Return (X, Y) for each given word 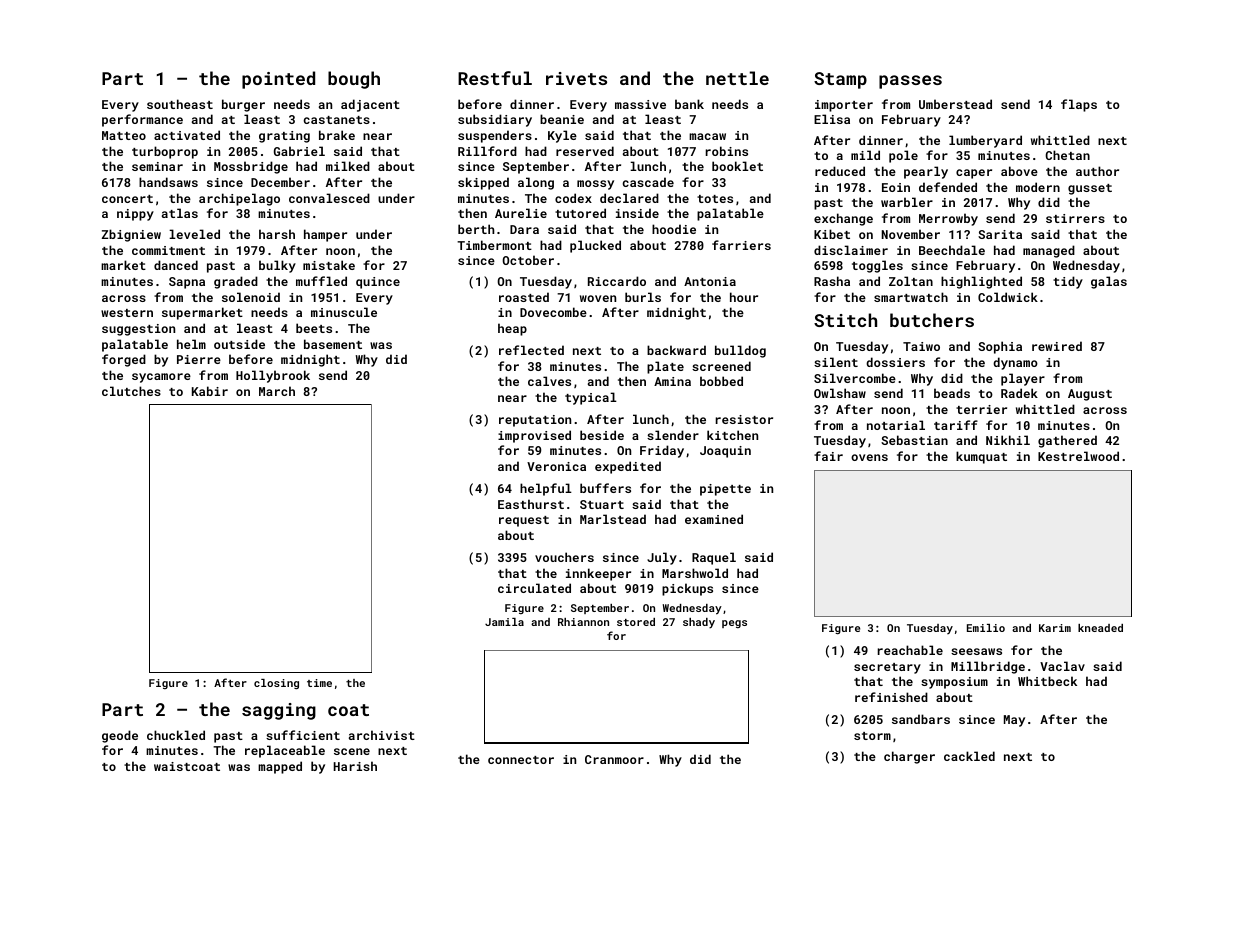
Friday (662, 451)
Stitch (845, 320)
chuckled (176, 735)
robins (727, 151)
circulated (534, 588)
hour (744, 297)
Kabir (210, 391)
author (1097, 171)
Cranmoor (614, 759)
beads (952, 393)
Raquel (714, 558)
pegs (734, 624)
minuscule (344, 312)
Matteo (124, 135)
